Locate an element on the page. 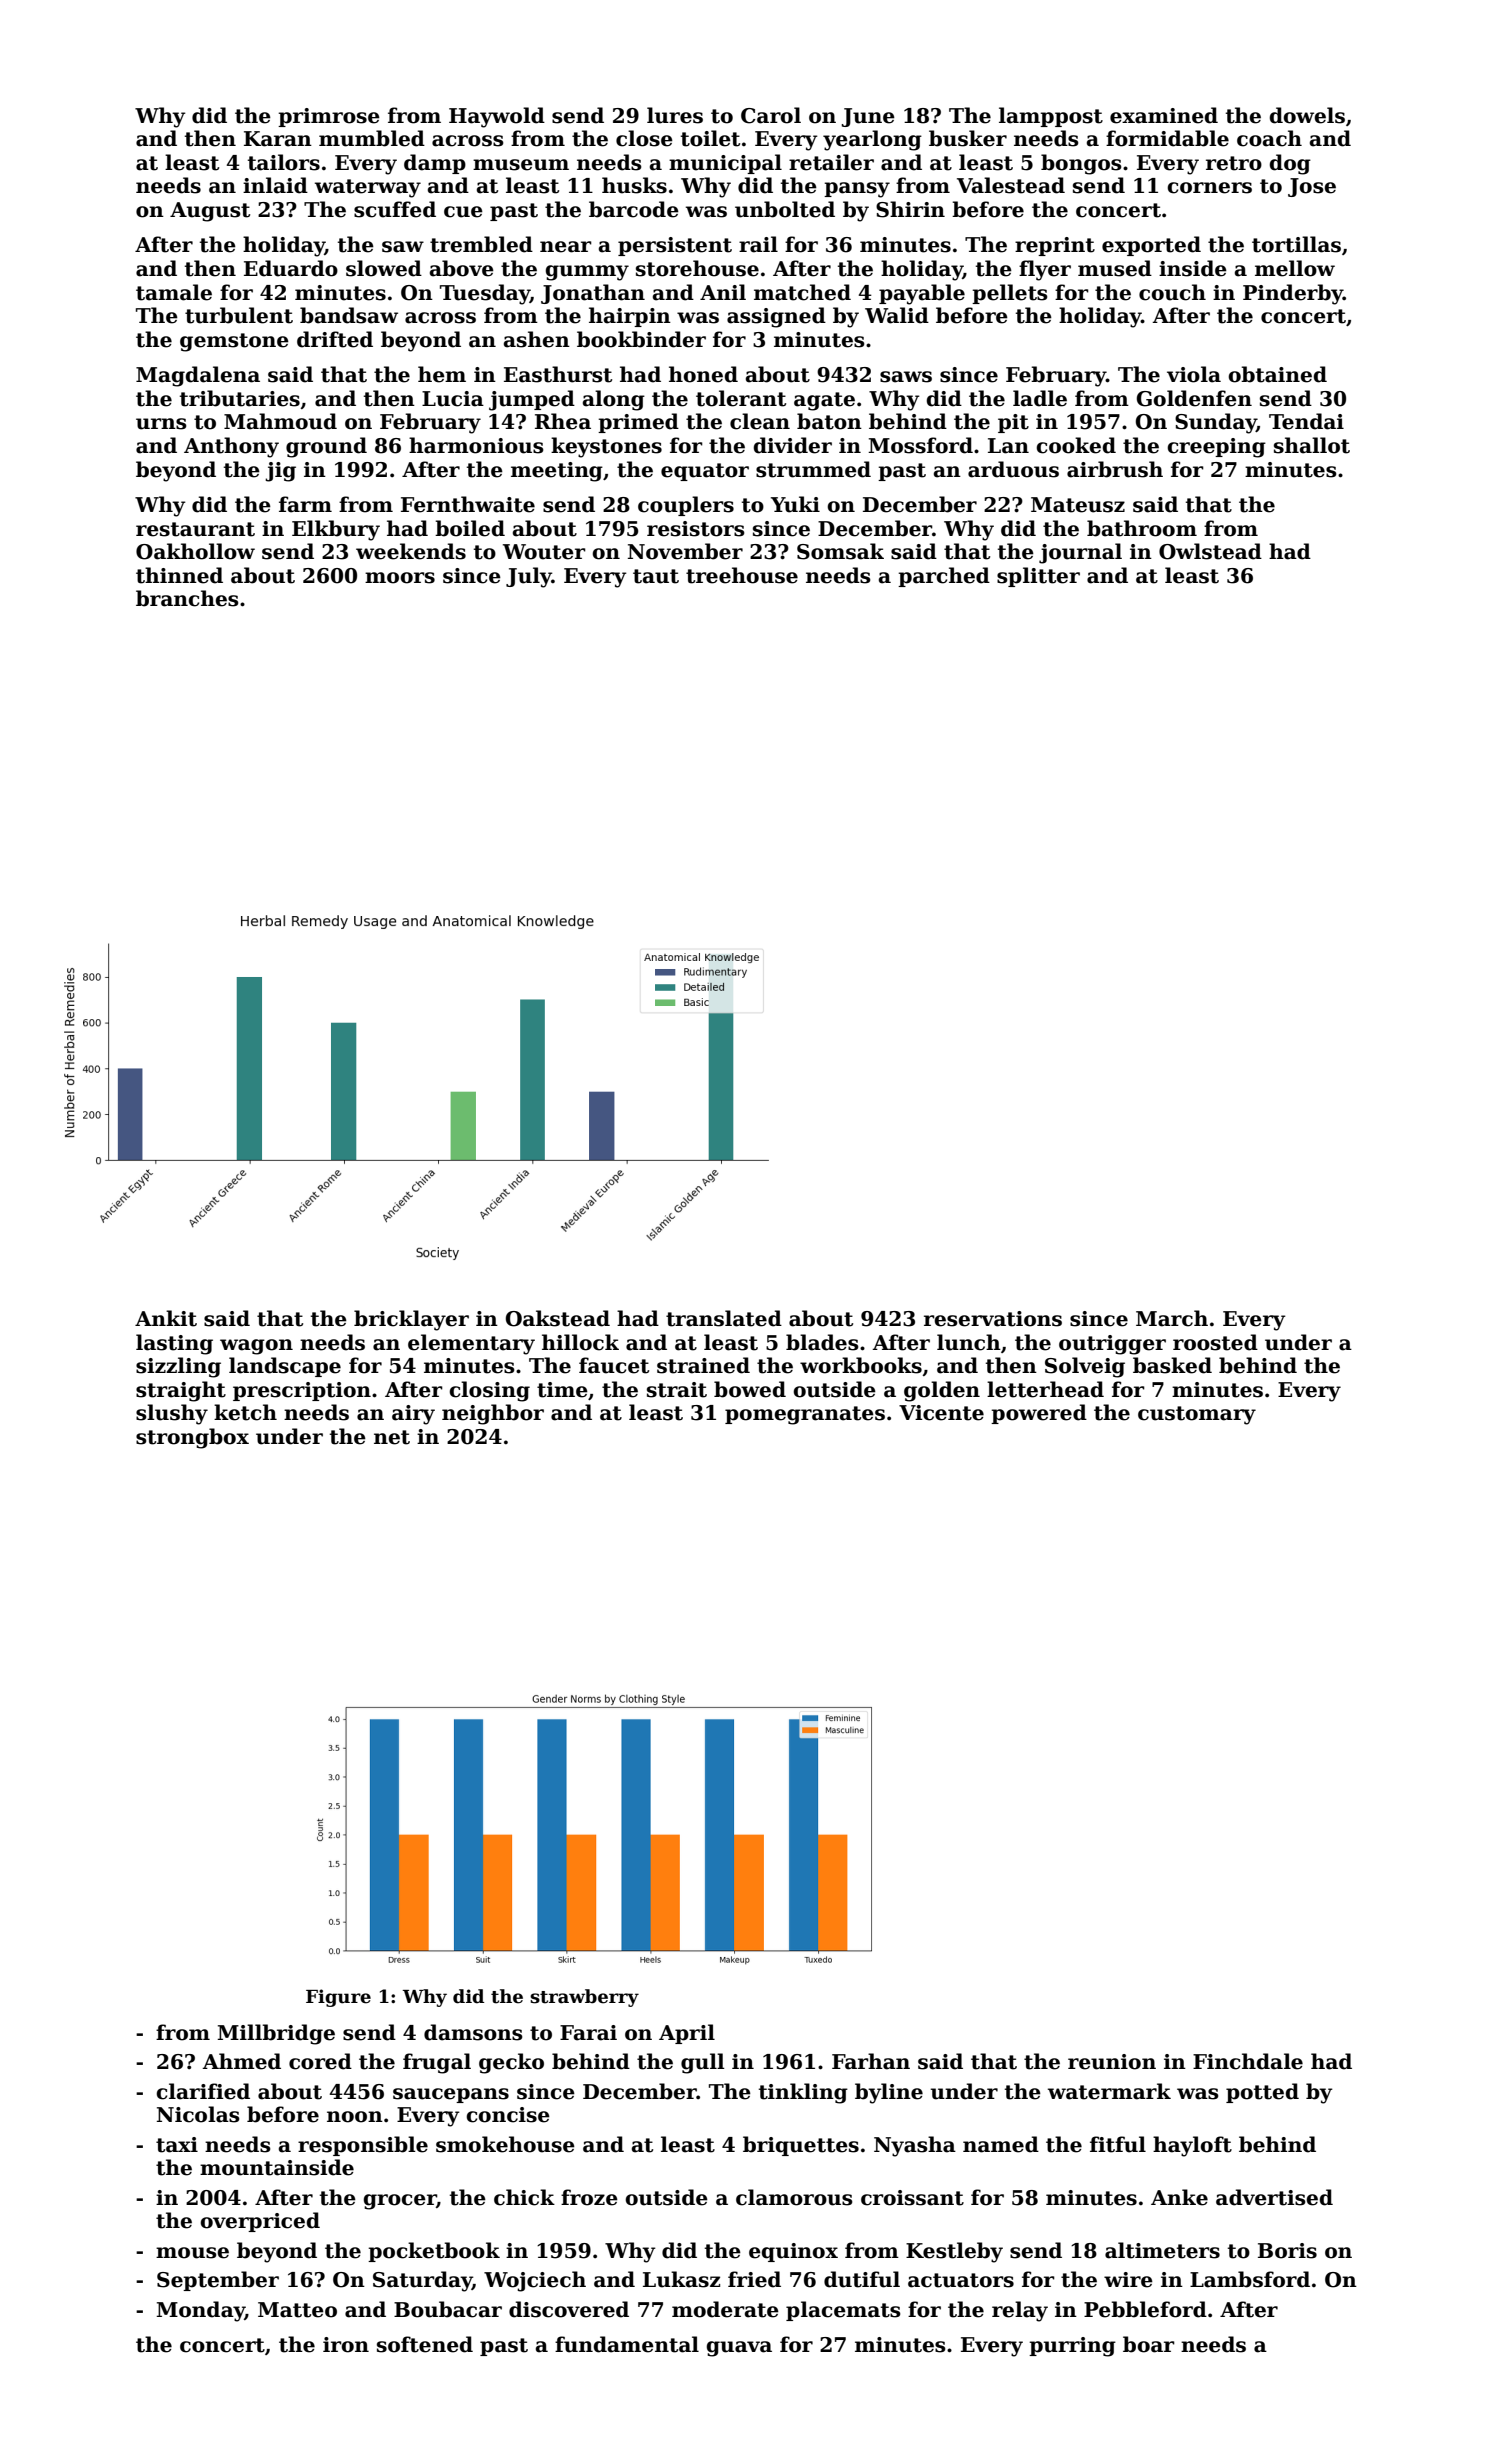 The width and height of the page is (1496, 2464). strongbox is located at coordinates (192, 1438).
